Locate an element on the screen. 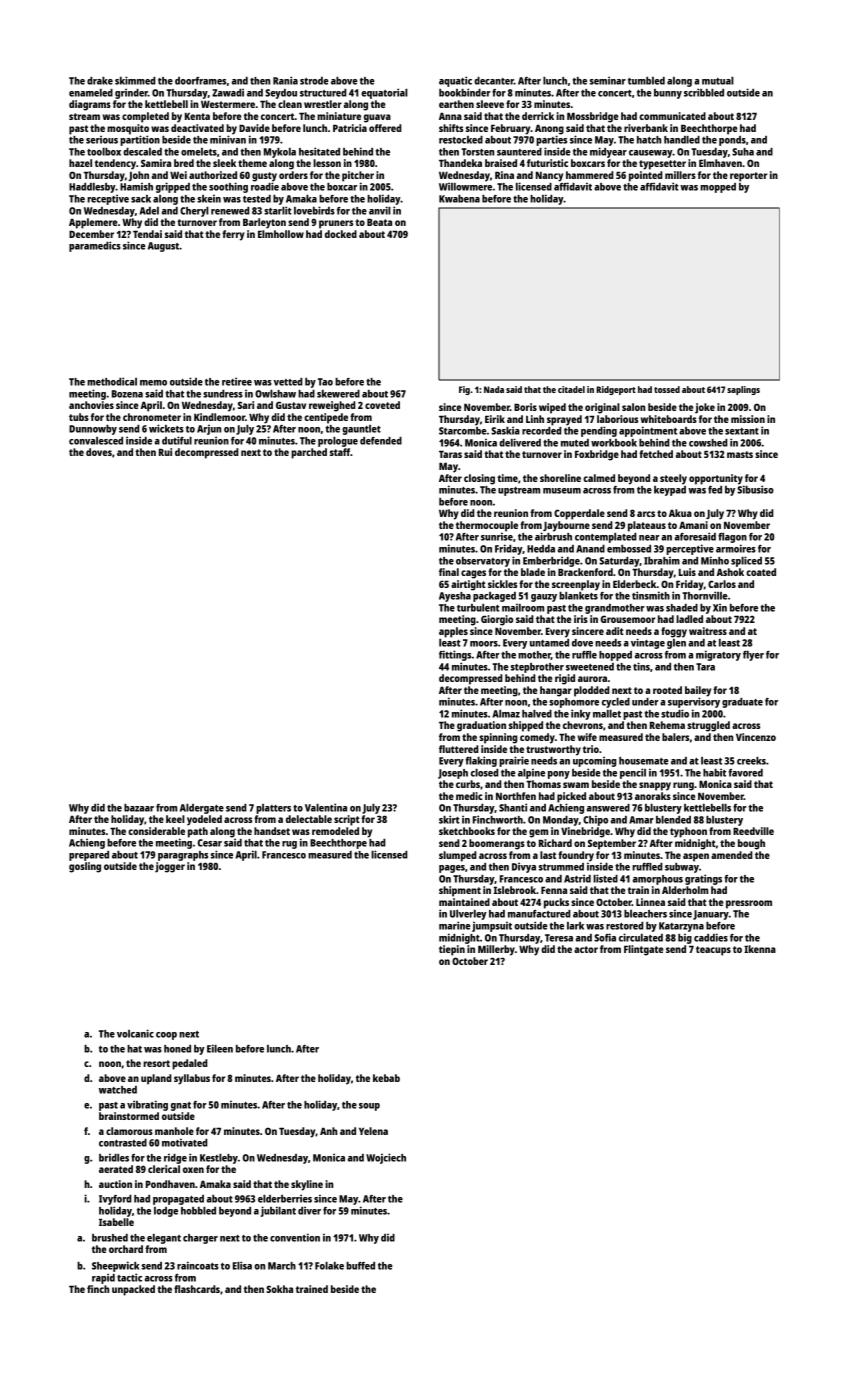  kebab is located at coordinates (386, 1078).
